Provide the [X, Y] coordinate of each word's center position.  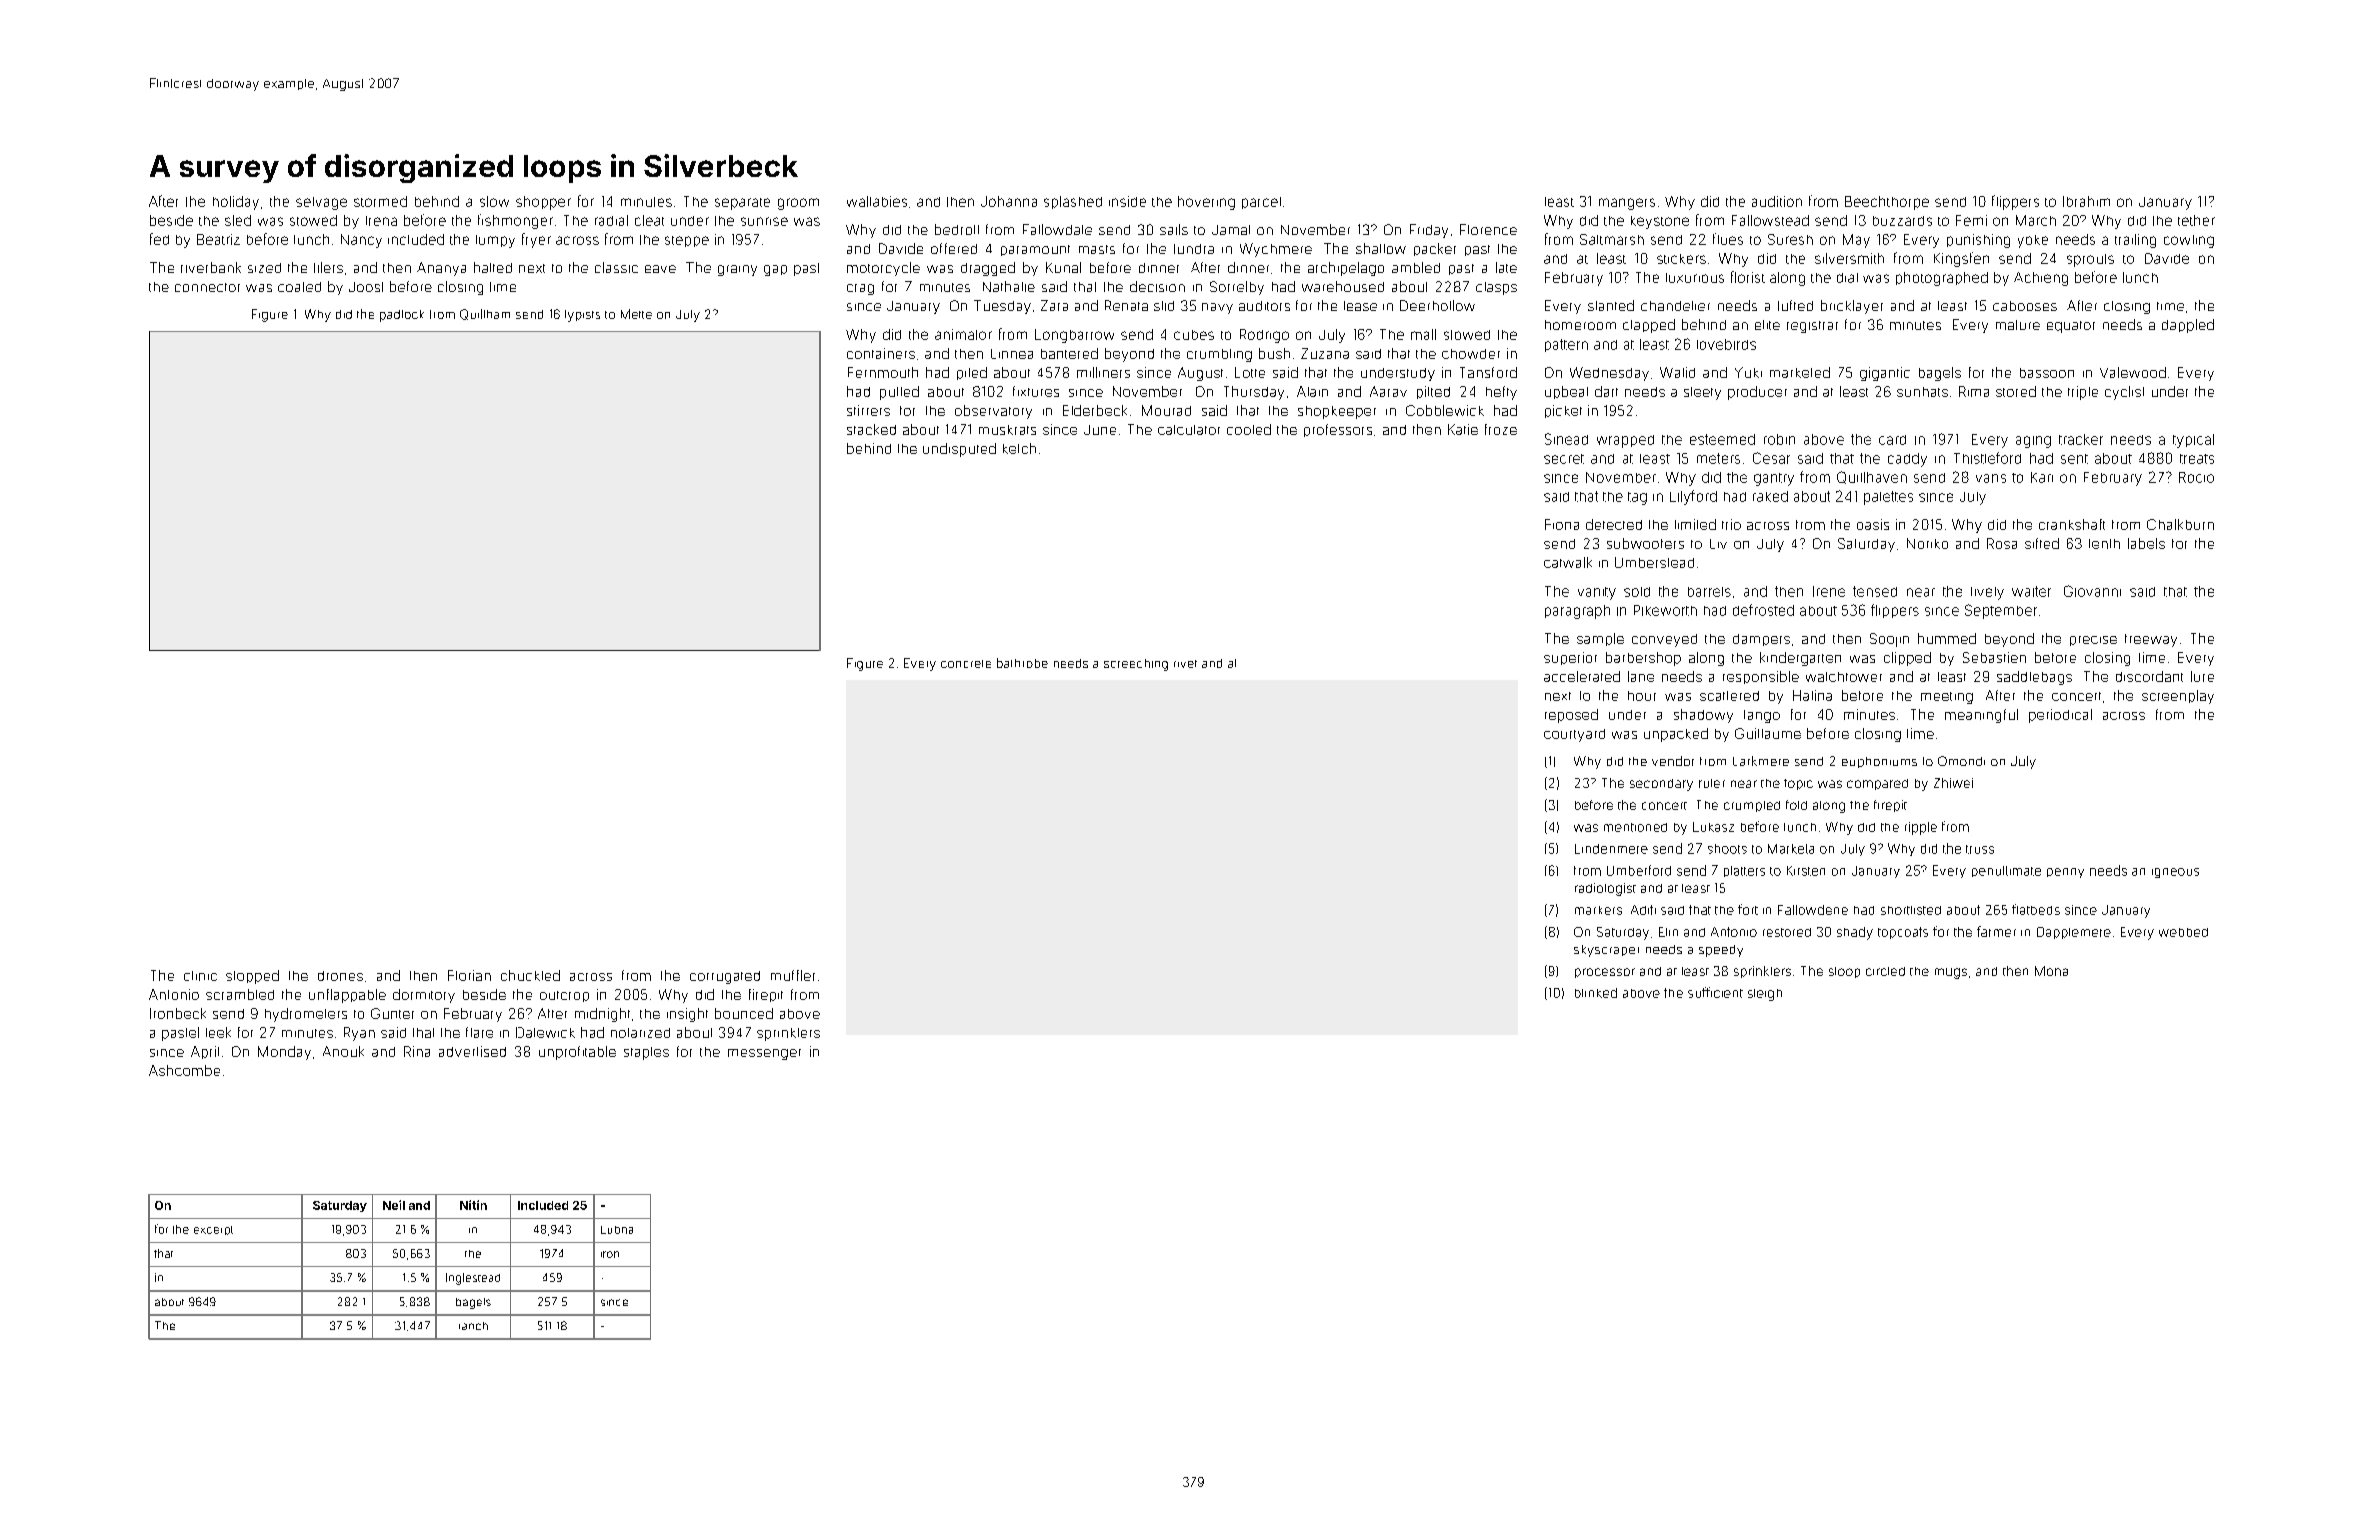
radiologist [1605, 889]
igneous [2175, 873]
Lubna [617, 1230]
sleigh [1765, 995]
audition [1777, 201]
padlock [402, 316]
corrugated [725, 977]
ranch [473, 1326]
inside [1127, 201]
